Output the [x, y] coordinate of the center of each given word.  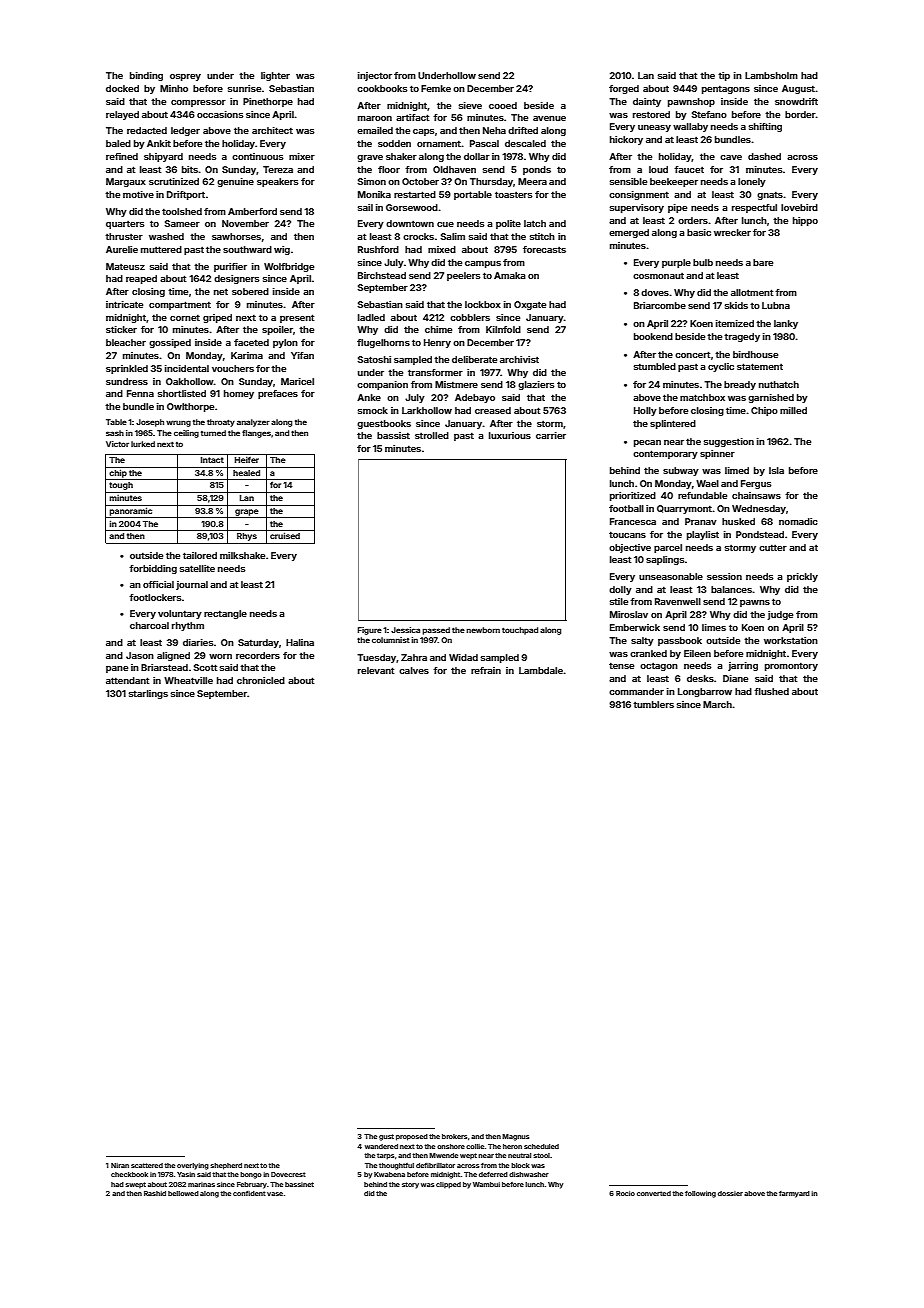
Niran [120, 1165]
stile [619, 601]
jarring [743, 666]
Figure [369, 631]
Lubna [776, 305]
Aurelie [122, 249]
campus [483, 264]
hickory [626, 140]
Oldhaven [454, 169]
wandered [381, 1146]
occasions [220, 114]
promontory [791, 666]
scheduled [541, 1146]
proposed [412, 1137]
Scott [205, 667]
